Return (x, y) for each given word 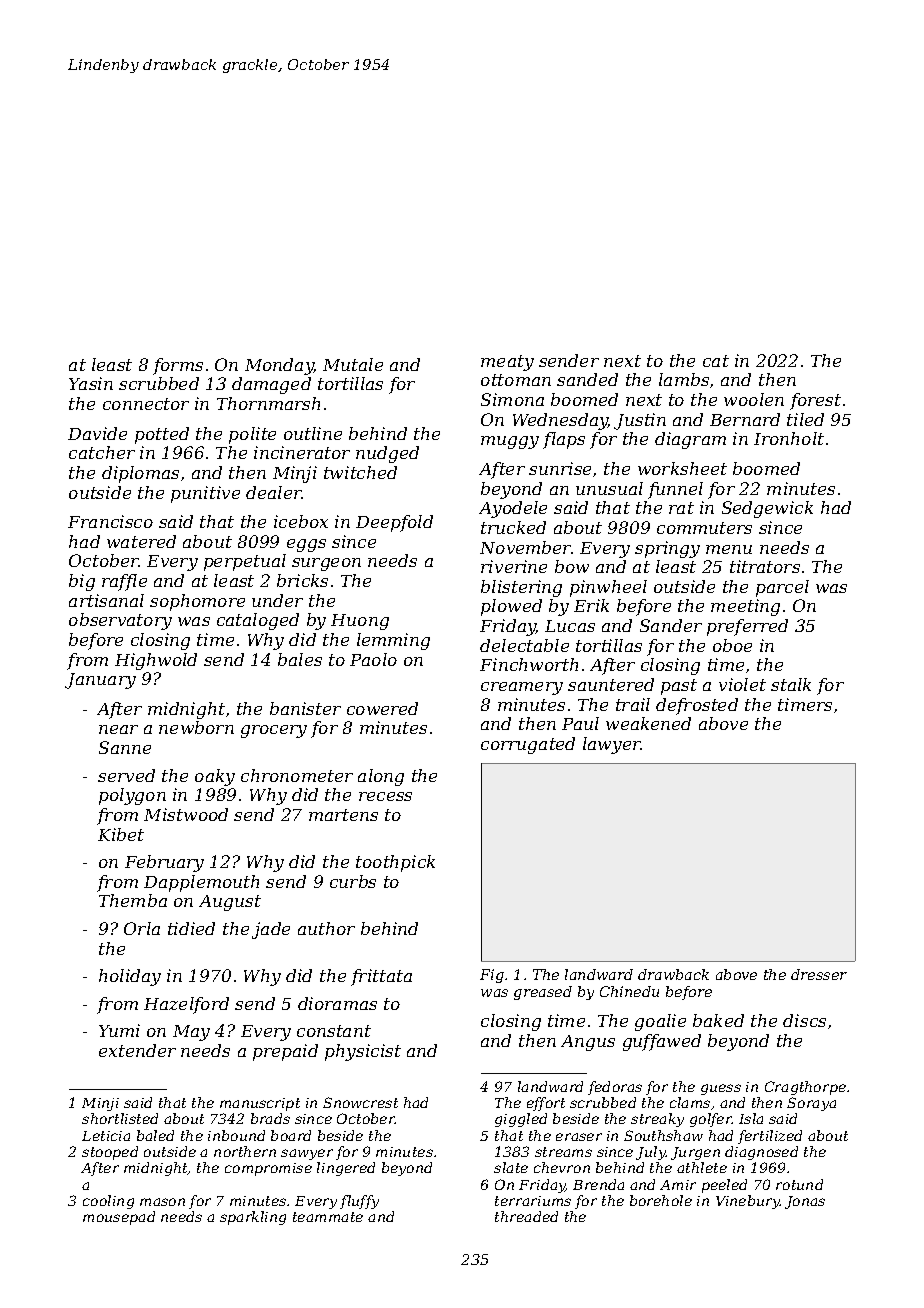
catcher (102, 452)
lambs (684, 379)
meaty (507, 363)
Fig (492, 976)
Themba (133, 900)
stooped (110, 1153)
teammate (328, 1217)
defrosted (697, 706)
